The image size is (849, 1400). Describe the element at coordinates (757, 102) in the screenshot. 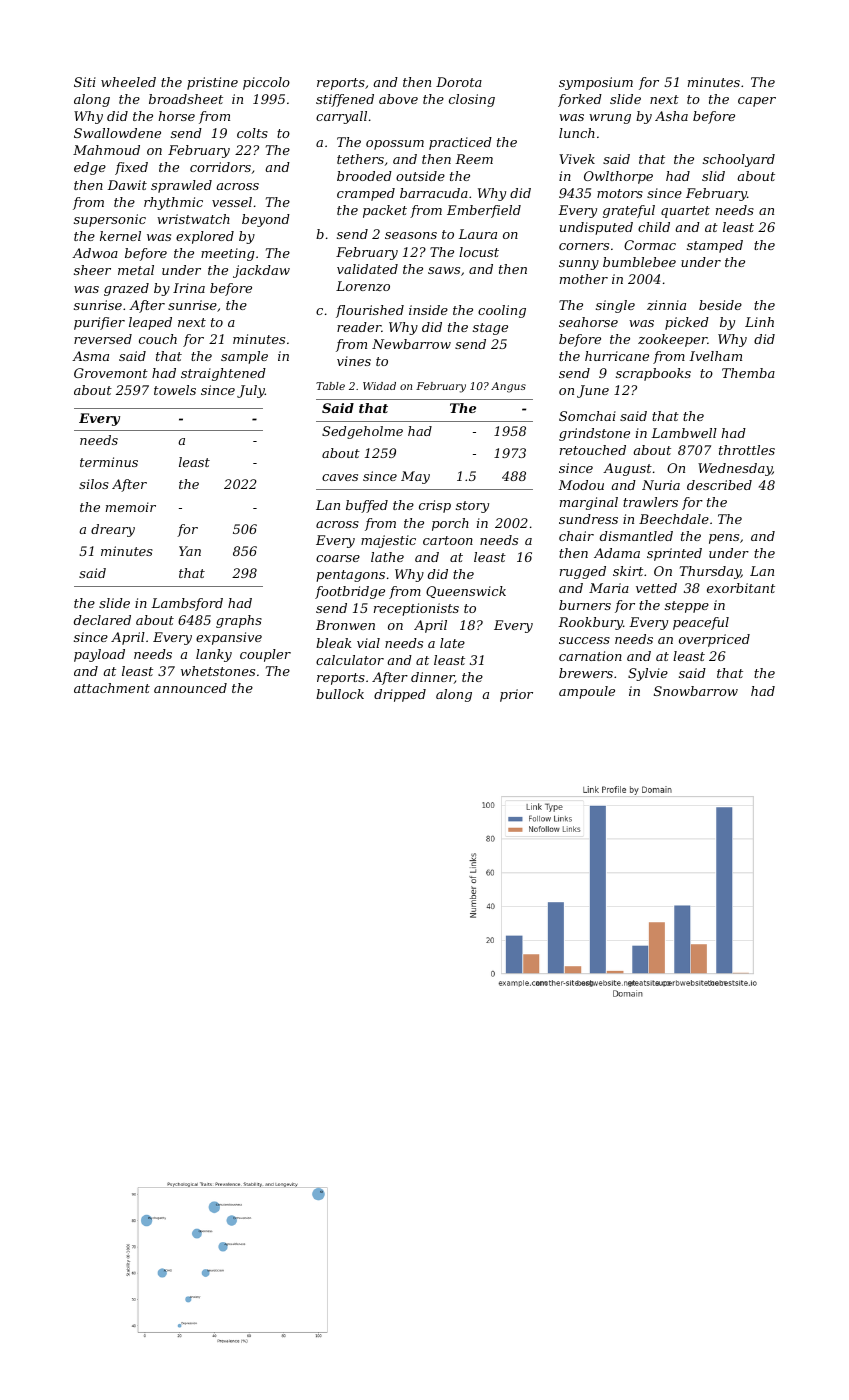

I see `caper` at that location.
